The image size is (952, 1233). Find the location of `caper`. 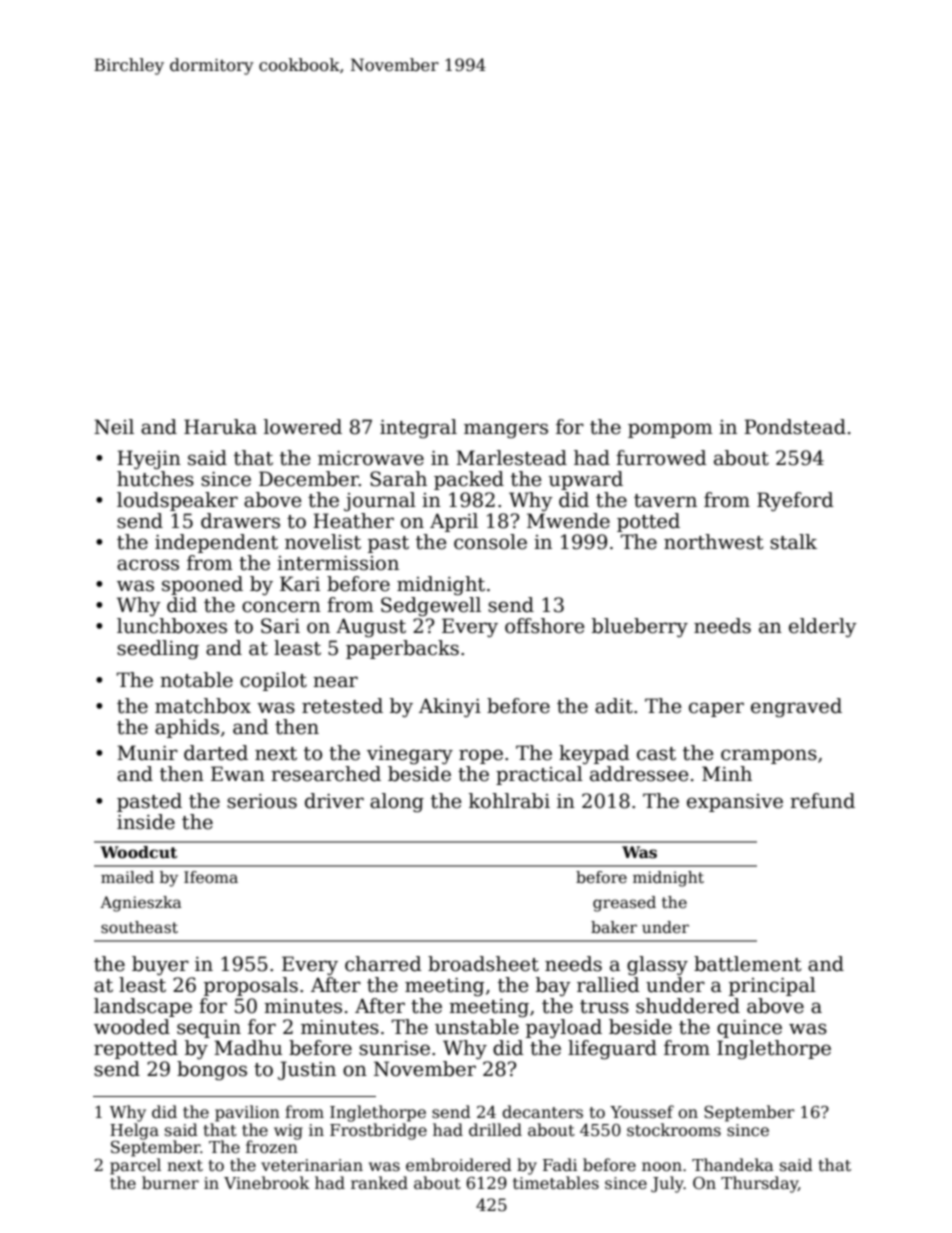

caper is located at coordinates (716, 709).
